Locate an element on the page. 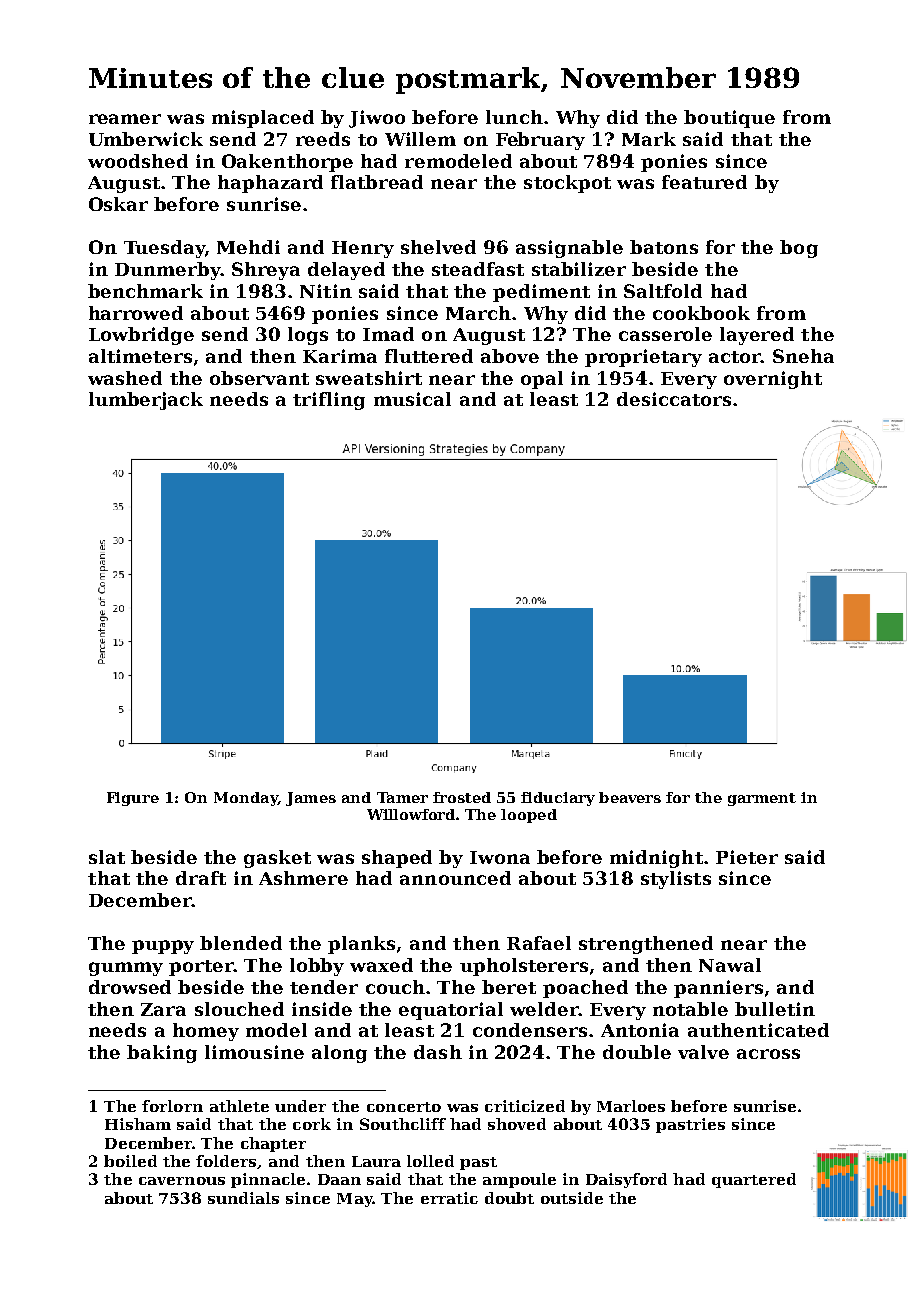 This document has width=924, height=1308. Tamer is located at coordinates (402, 797).
